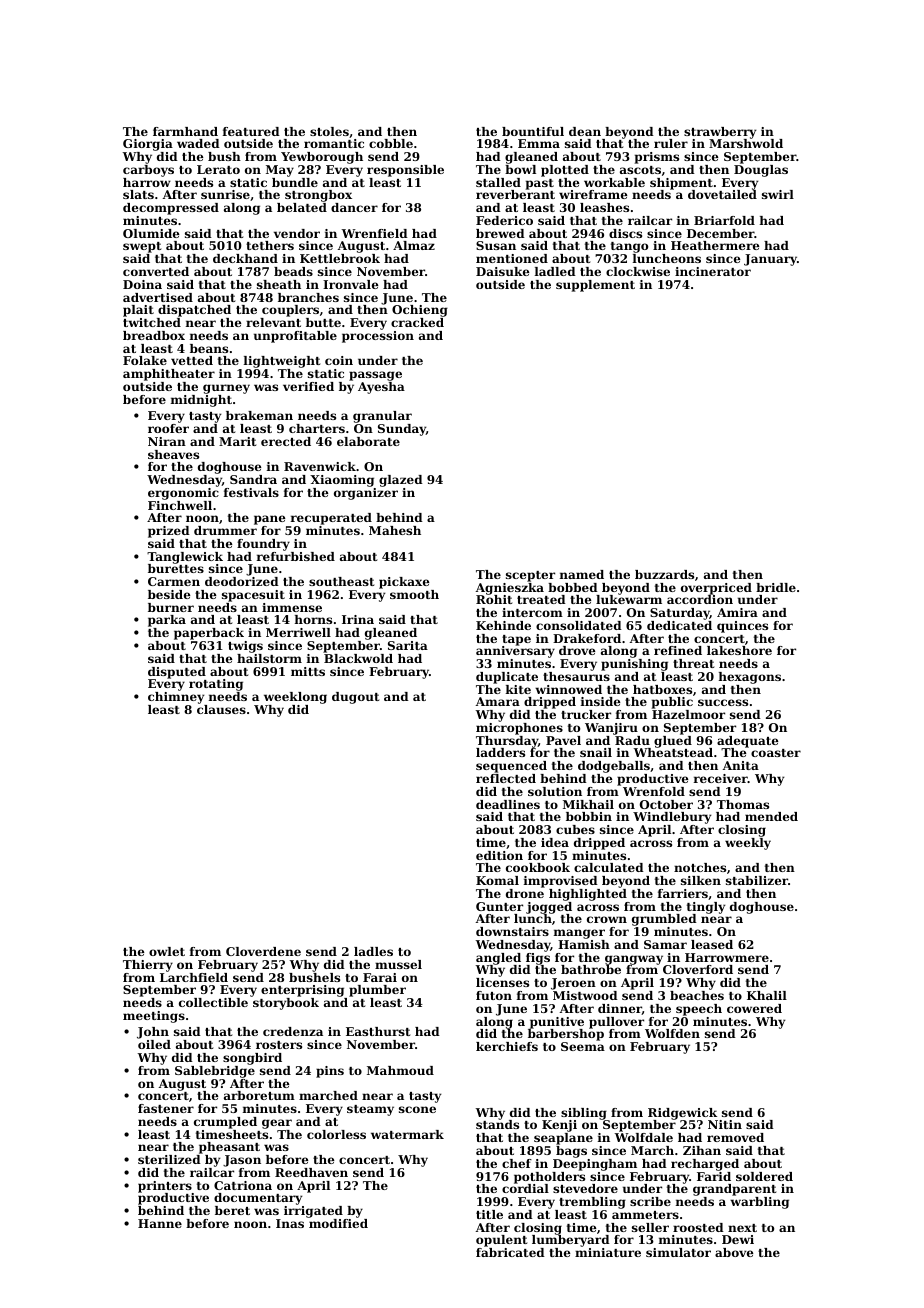 Image resolution: width=924 pixels, height=1308 pixels. What do you see at coordinates (377, 991) in the image?
I see `plumber` at bounding box center [377, 991].
